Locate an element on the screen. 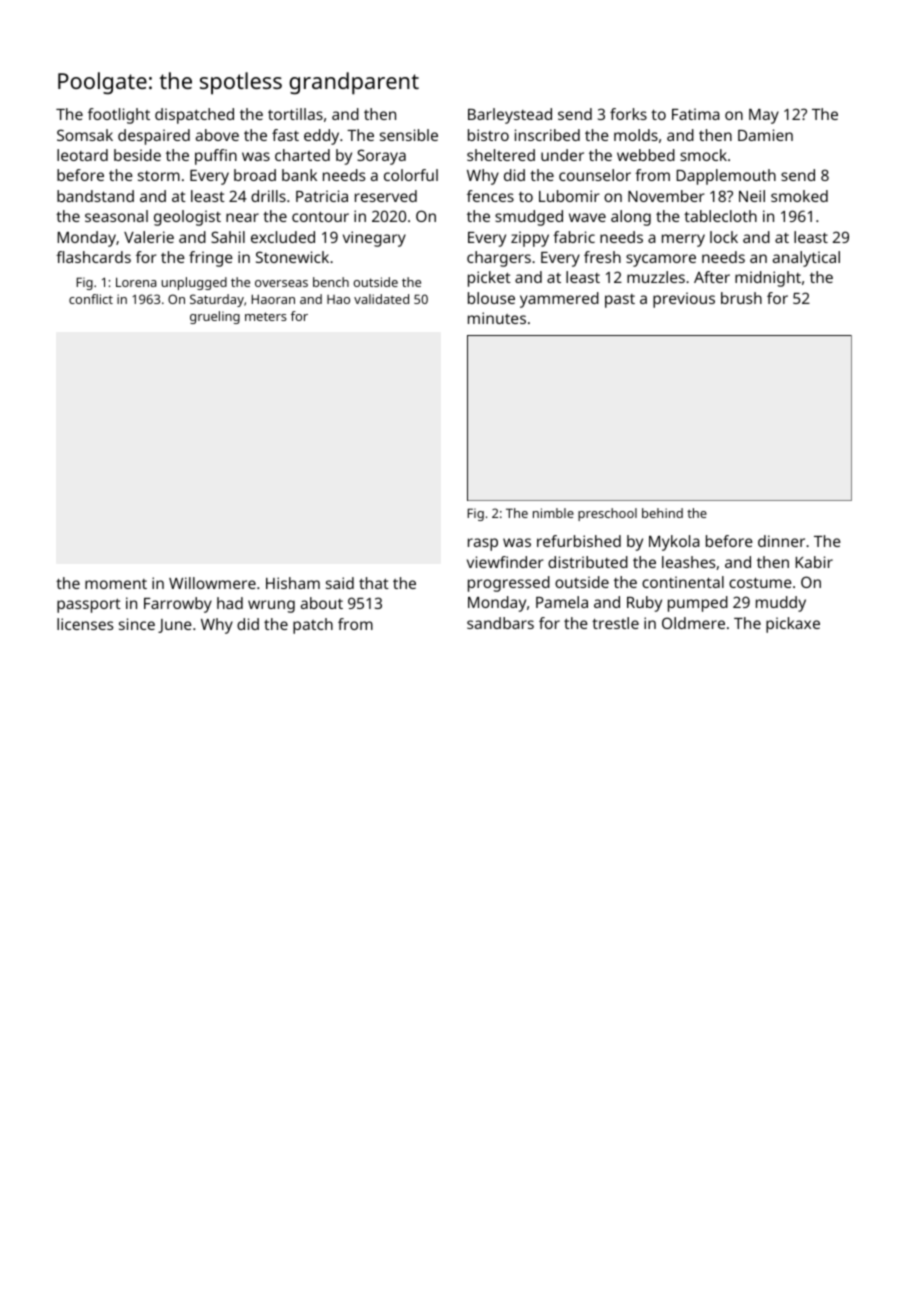 The width and height of the screenshot is (908, 1316). tablecloth is located at coordinates (720, 216).
